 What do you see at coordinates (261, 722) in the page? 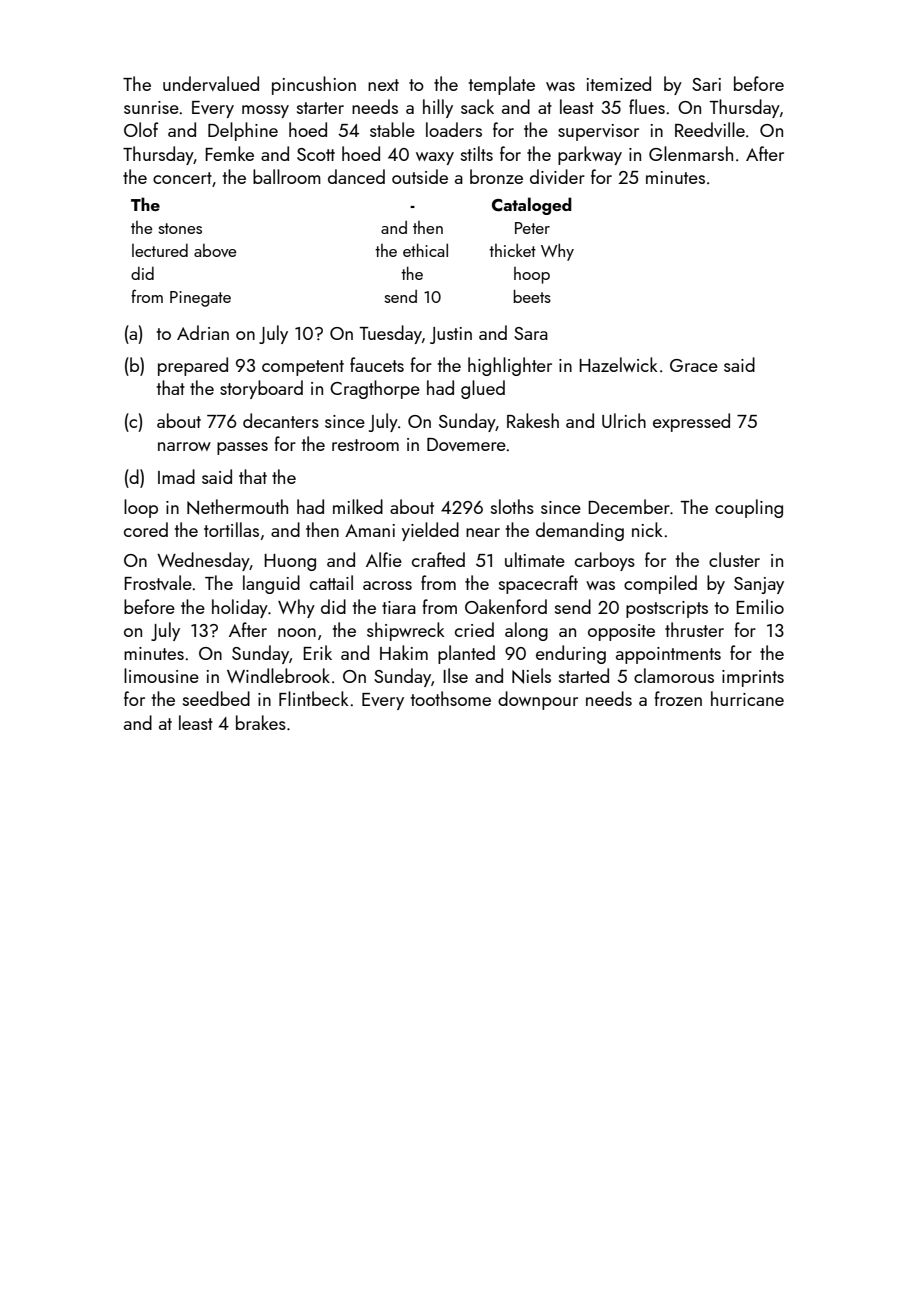
I see `brakes` at bounding box center [261, 722].
